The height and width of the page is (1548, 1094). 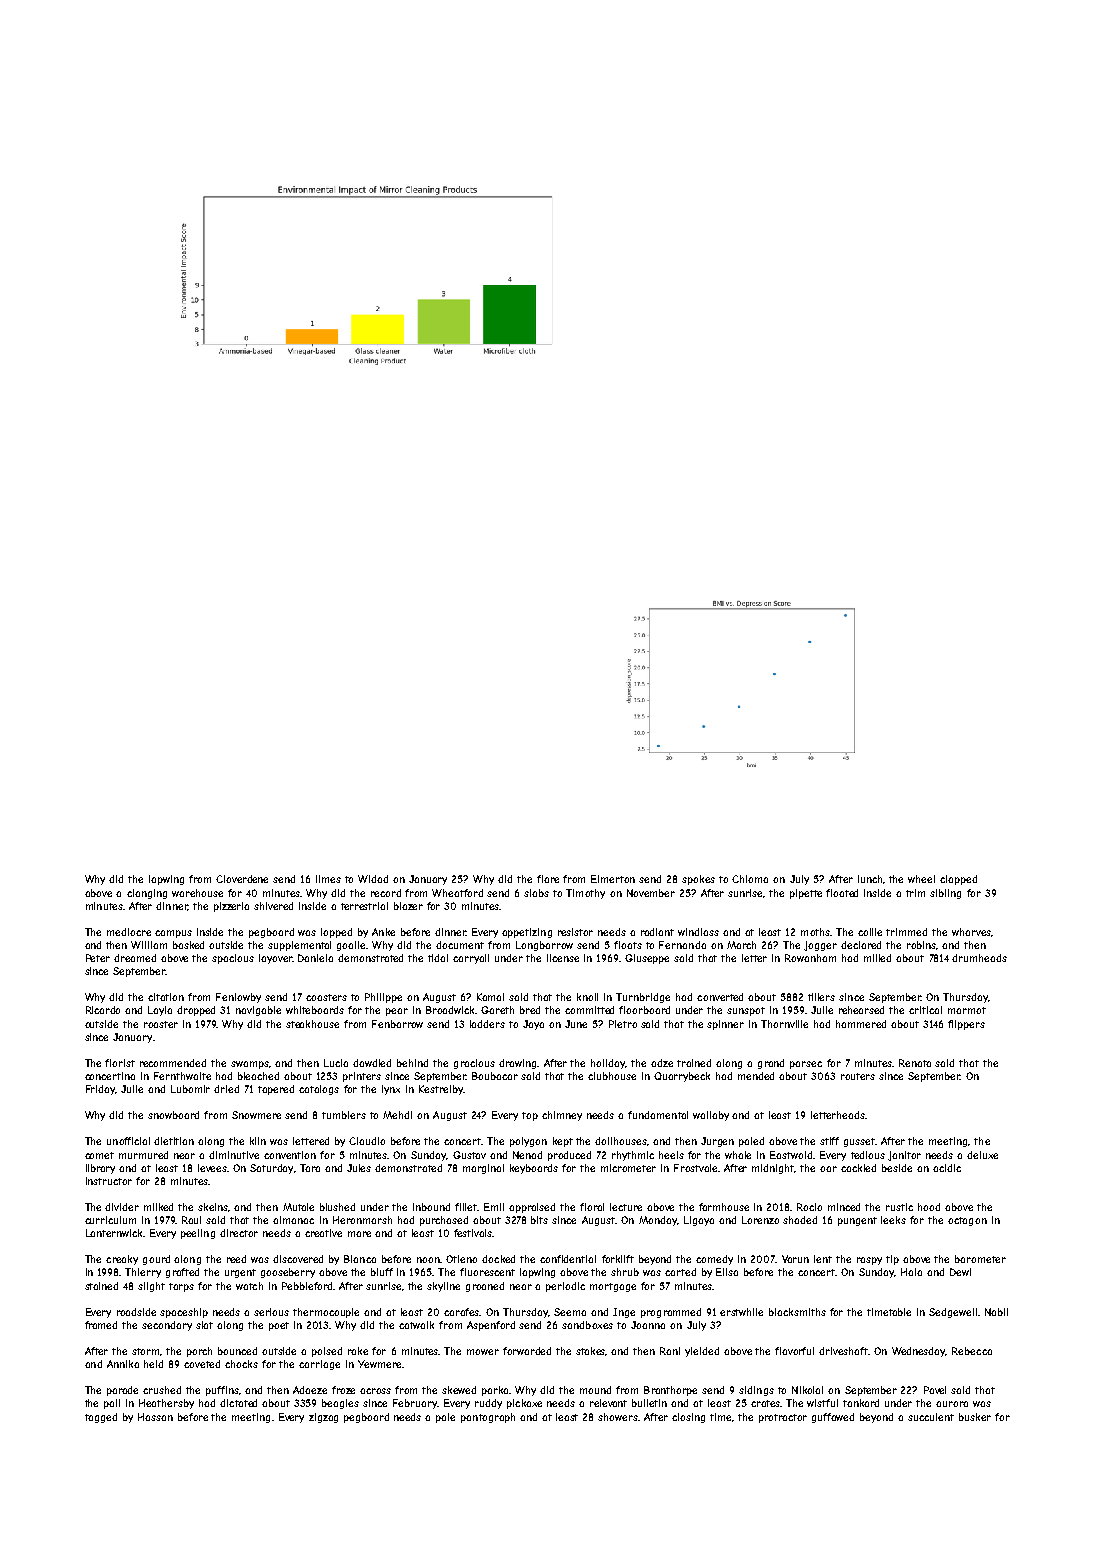 What do you see at coordinates (797, 1312) in the page?
I see `blacksmiths` at bounding box center [797, 1312].
